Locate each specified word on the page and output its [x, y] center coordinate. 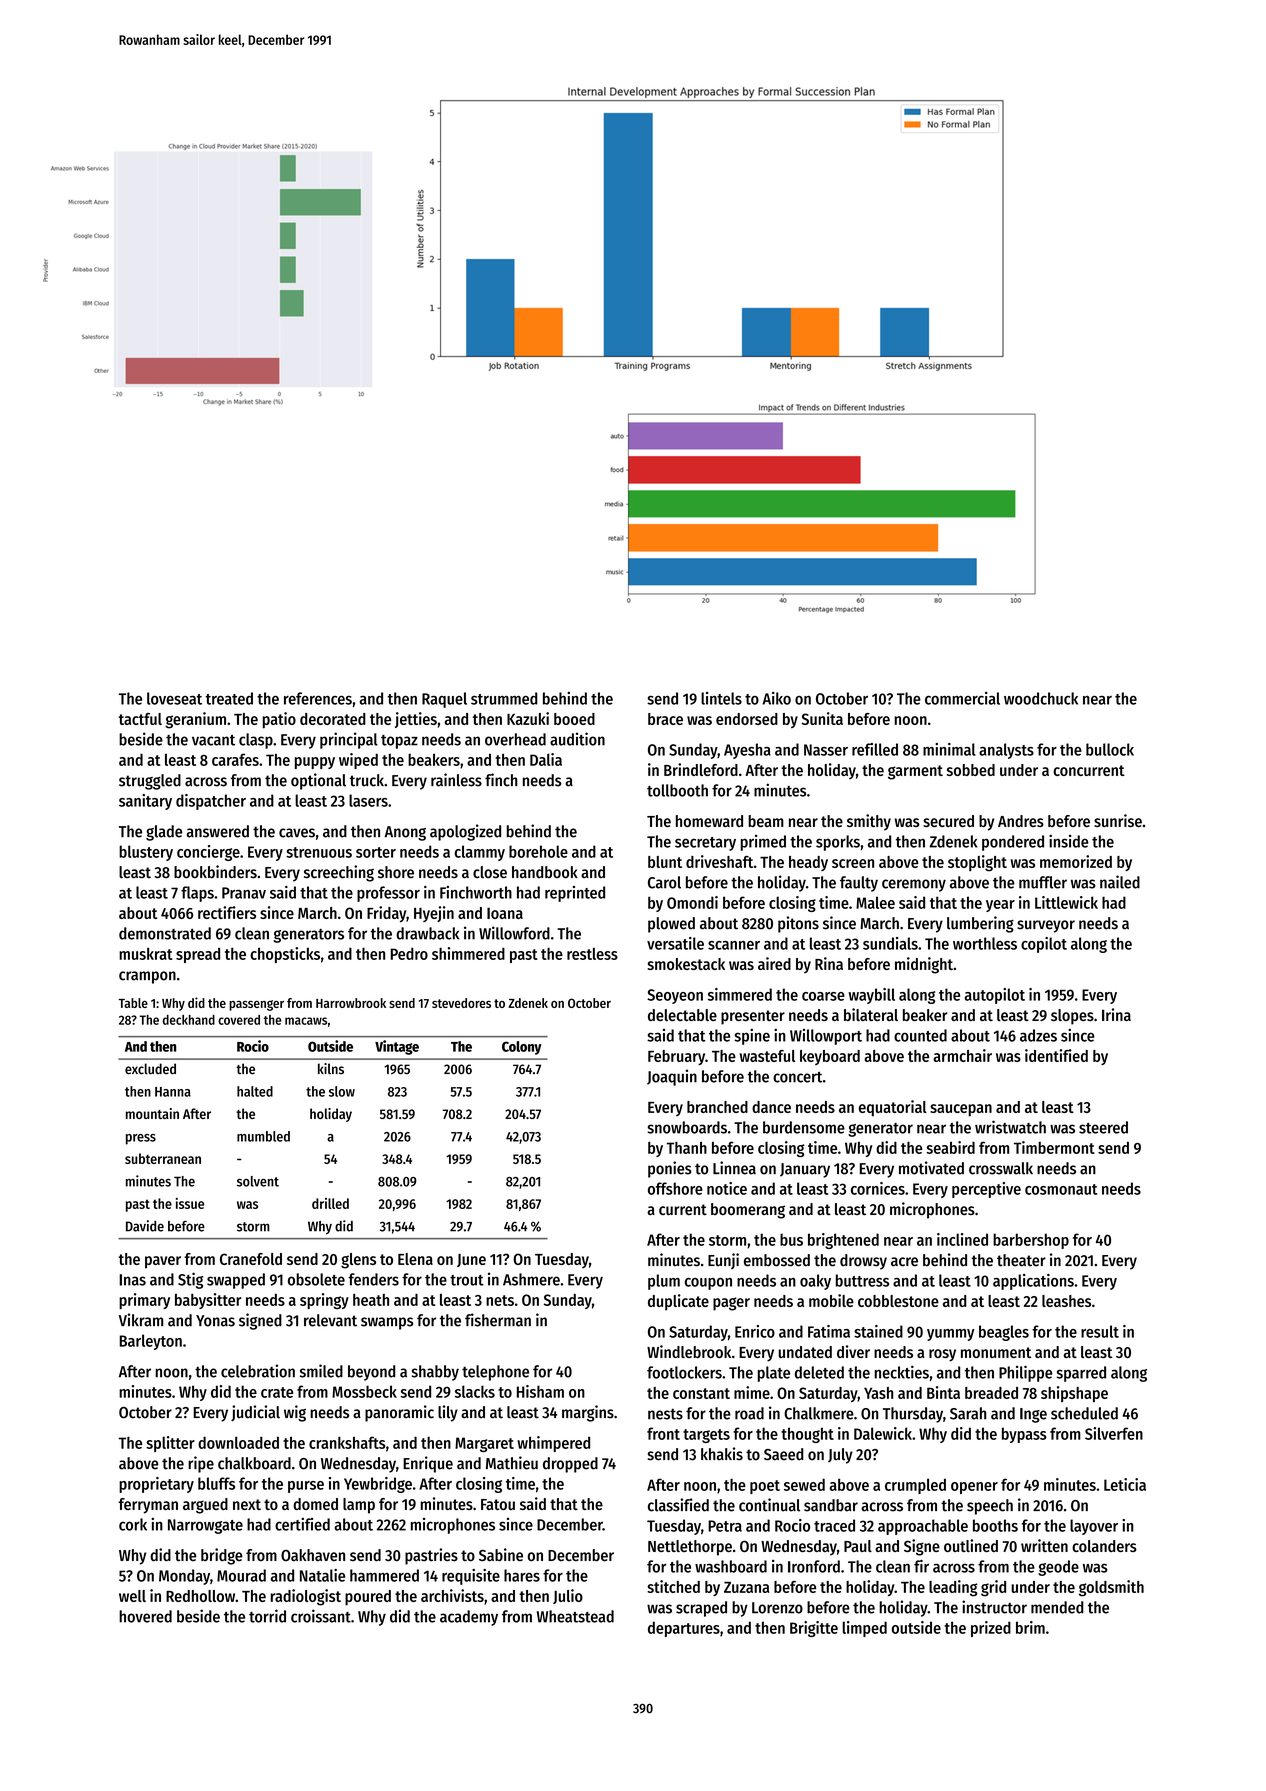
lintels [721, 698]
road [749, 1413]
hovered [145, 1616]
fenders [373, 1279]
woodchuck [1041, 698]
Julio [568, 1596]
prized [991, 1629]
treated [229, 698]
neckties [902, 1372]
